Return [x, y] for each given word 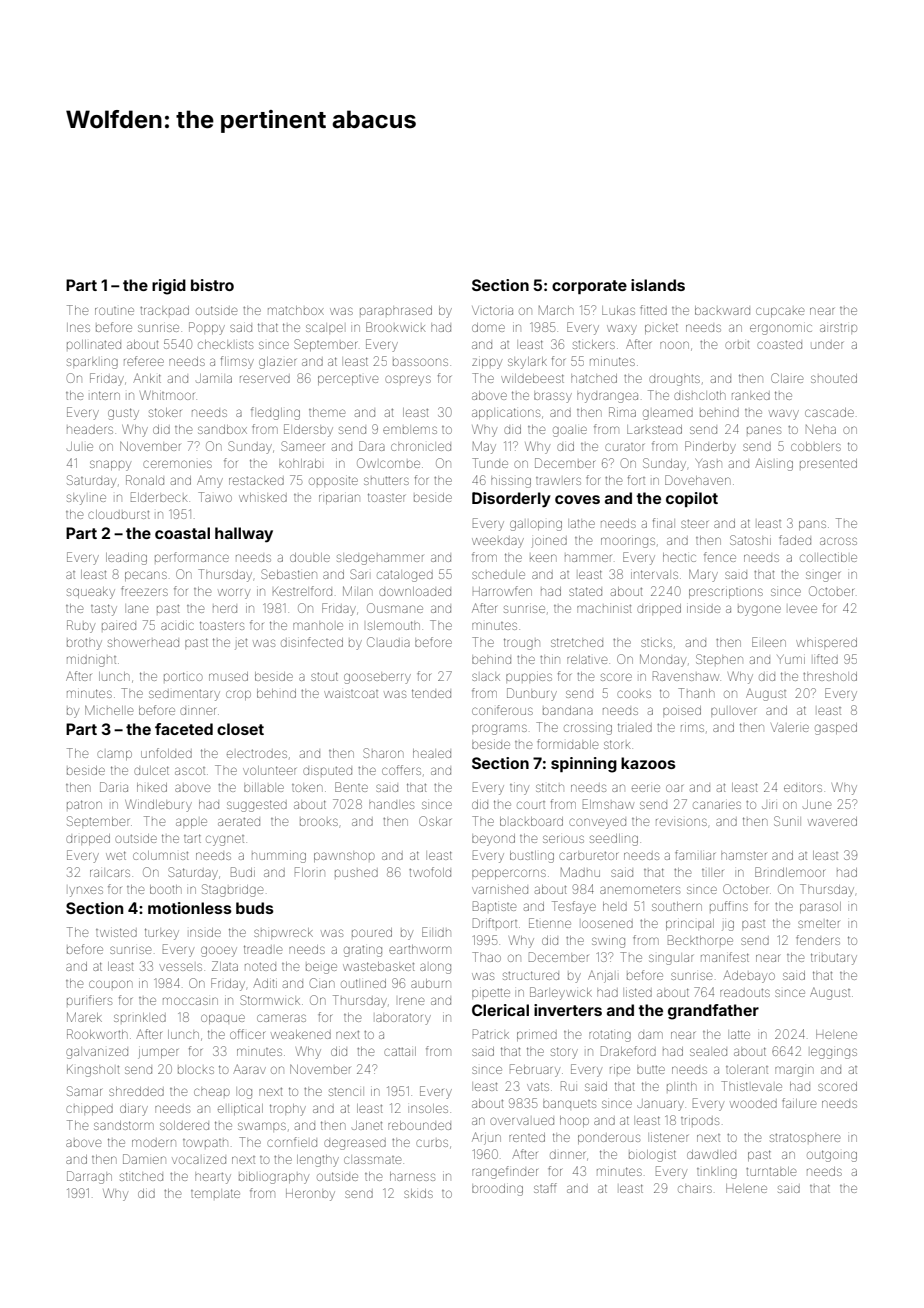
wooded [753, 1104]
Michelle [109, 710]
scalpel [324, 328]
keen [543, 558]
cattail [400, 1051]
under [827, 345]
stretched [577, 642]
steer [694, 524]
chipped [89, 1110]
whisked [263, 497]
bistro [212, 285]
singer [823, 576]
